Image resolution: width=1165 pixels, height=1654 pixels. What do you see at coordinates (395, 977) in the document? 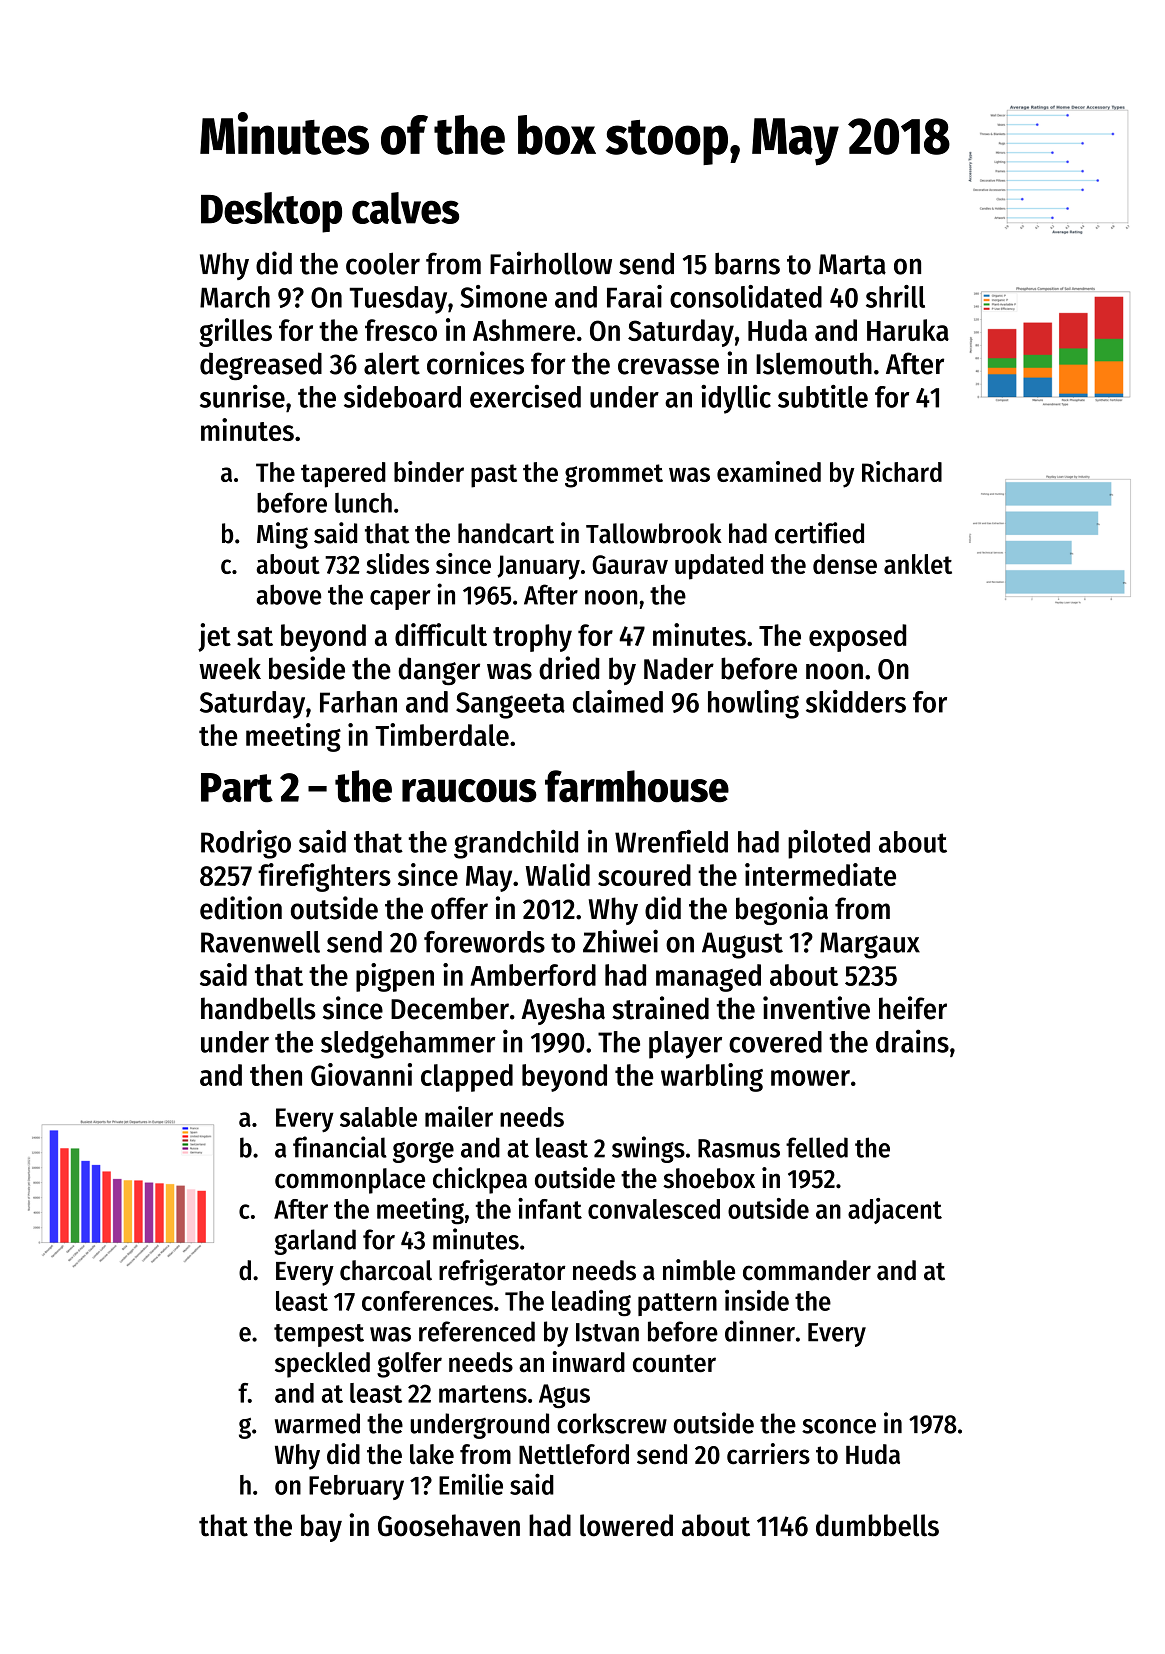
I see `pigpen` at bounding box center [395, 977].
